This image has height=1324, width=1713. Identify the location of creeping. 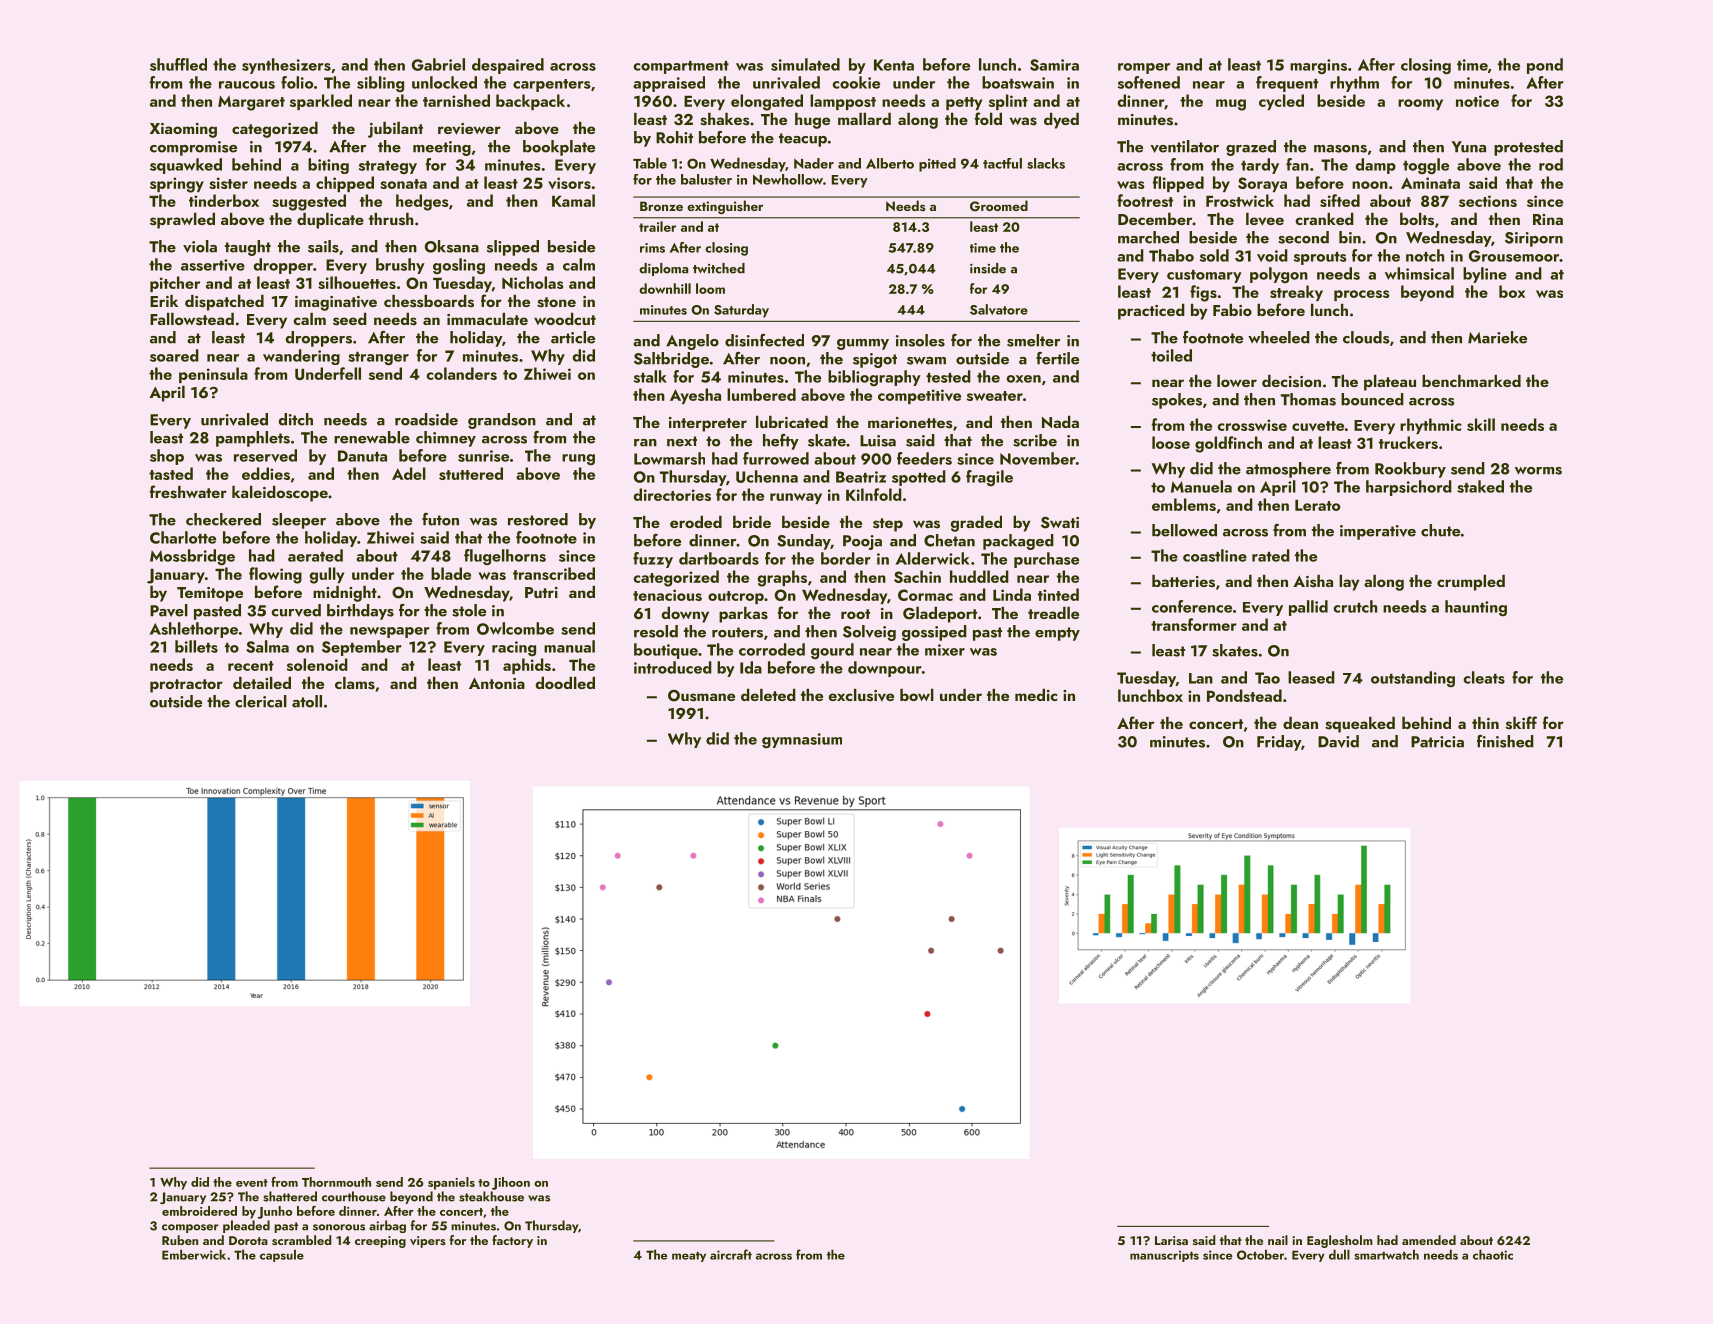
(380, 1242).
